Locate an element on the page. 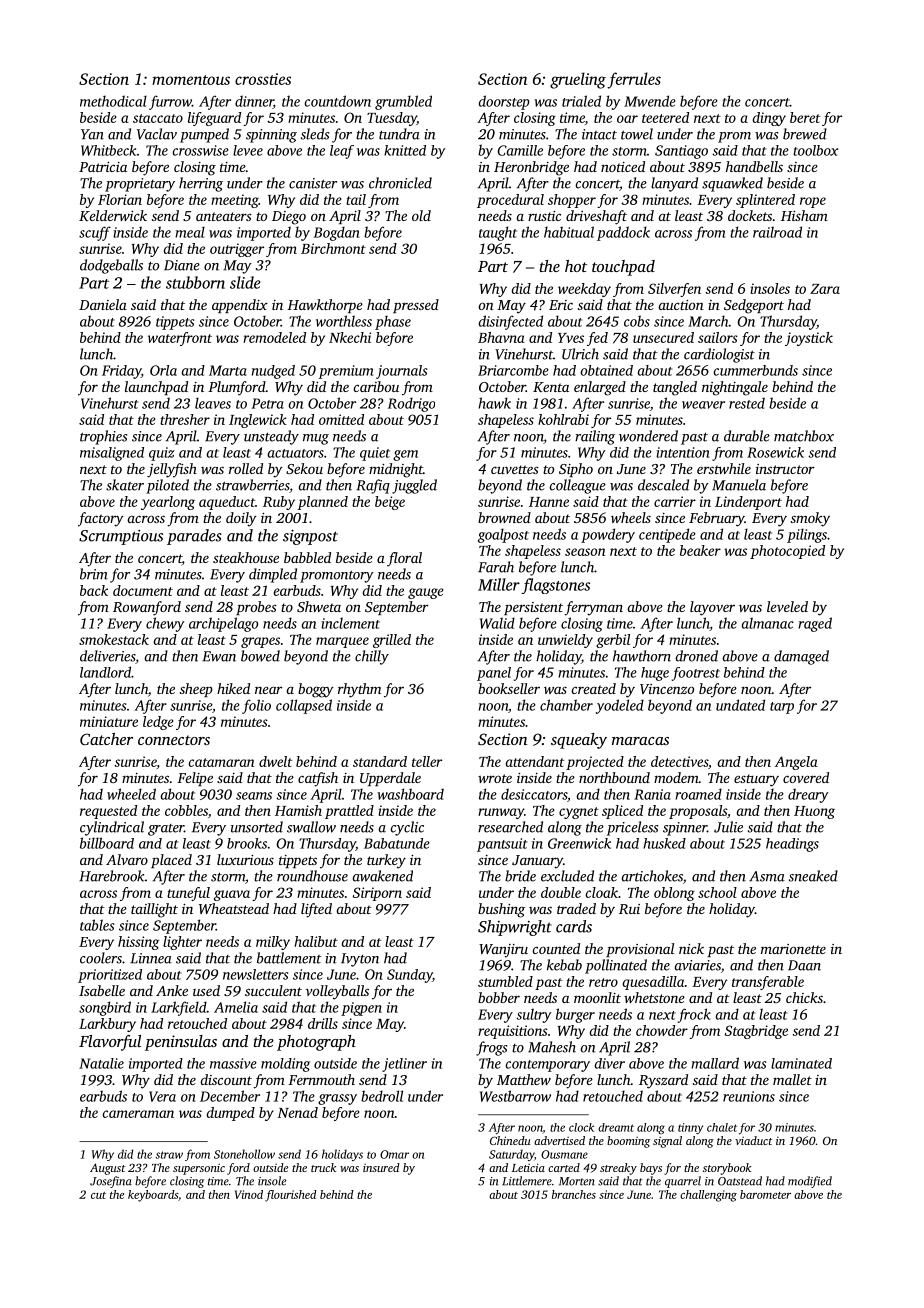 Image resolution: width=924 pixels, height=1308 pixels. Littlemere is located at coordinates (527, 1181).
